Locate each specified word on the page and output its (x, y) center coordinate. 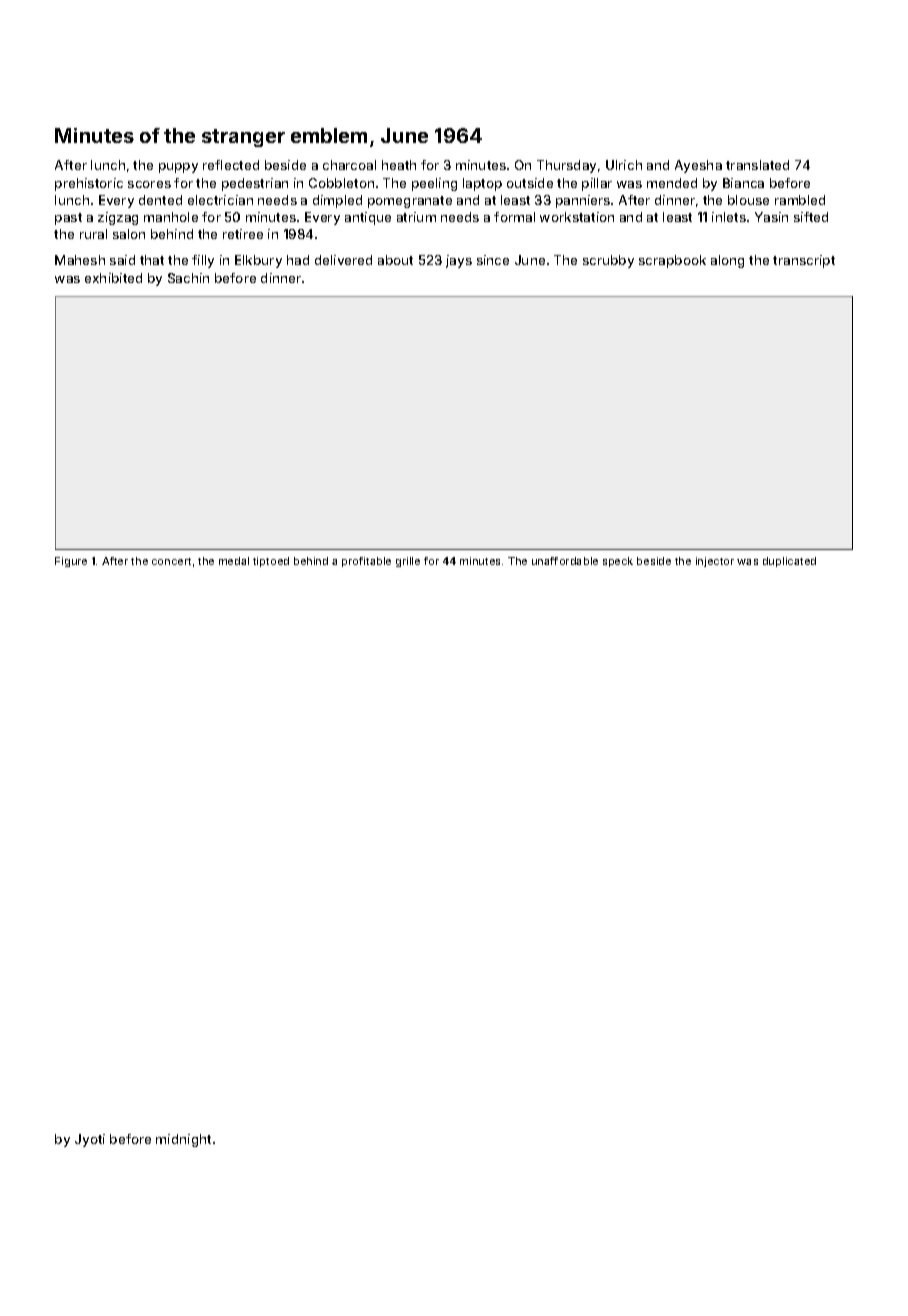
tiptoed (271, 562)
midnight (183, 1140)
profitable (366, 562)
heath (399, 165)
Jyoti (90, 1140)
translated (757, 165)
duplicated (789, 562)
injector (715, 562)
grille (408, 562)
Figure (71, 562)
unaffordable (565, 561)
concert (171, 561)
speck (618, 562)
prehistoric (89, 184)
